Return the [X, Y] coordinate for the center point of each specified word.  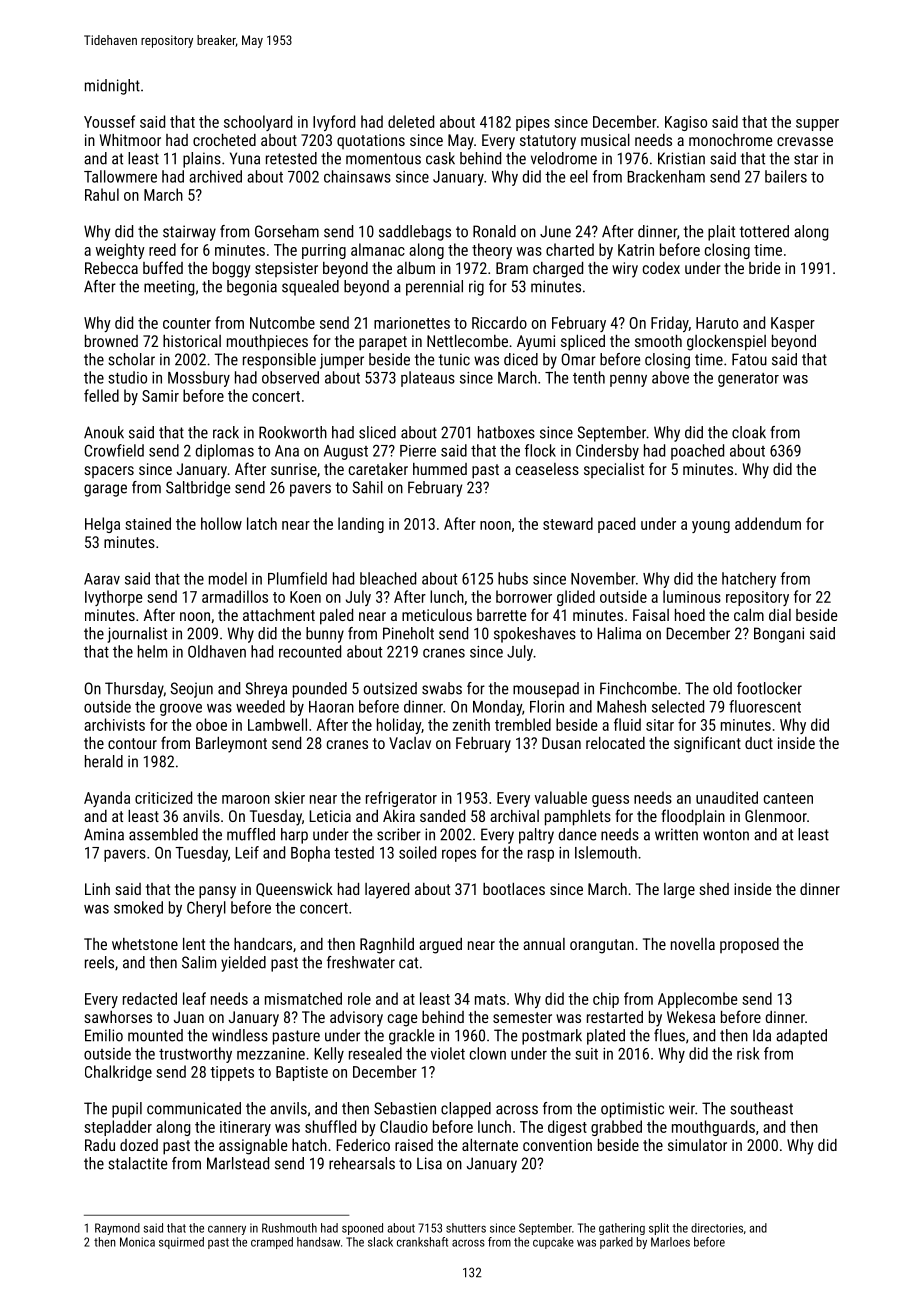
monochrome [731, 140]
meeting [169, 288]
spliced [583, 343]
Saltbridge [198, 489]
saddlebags [415, 233]
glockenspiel [726, 343]
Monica [137, 1242]
